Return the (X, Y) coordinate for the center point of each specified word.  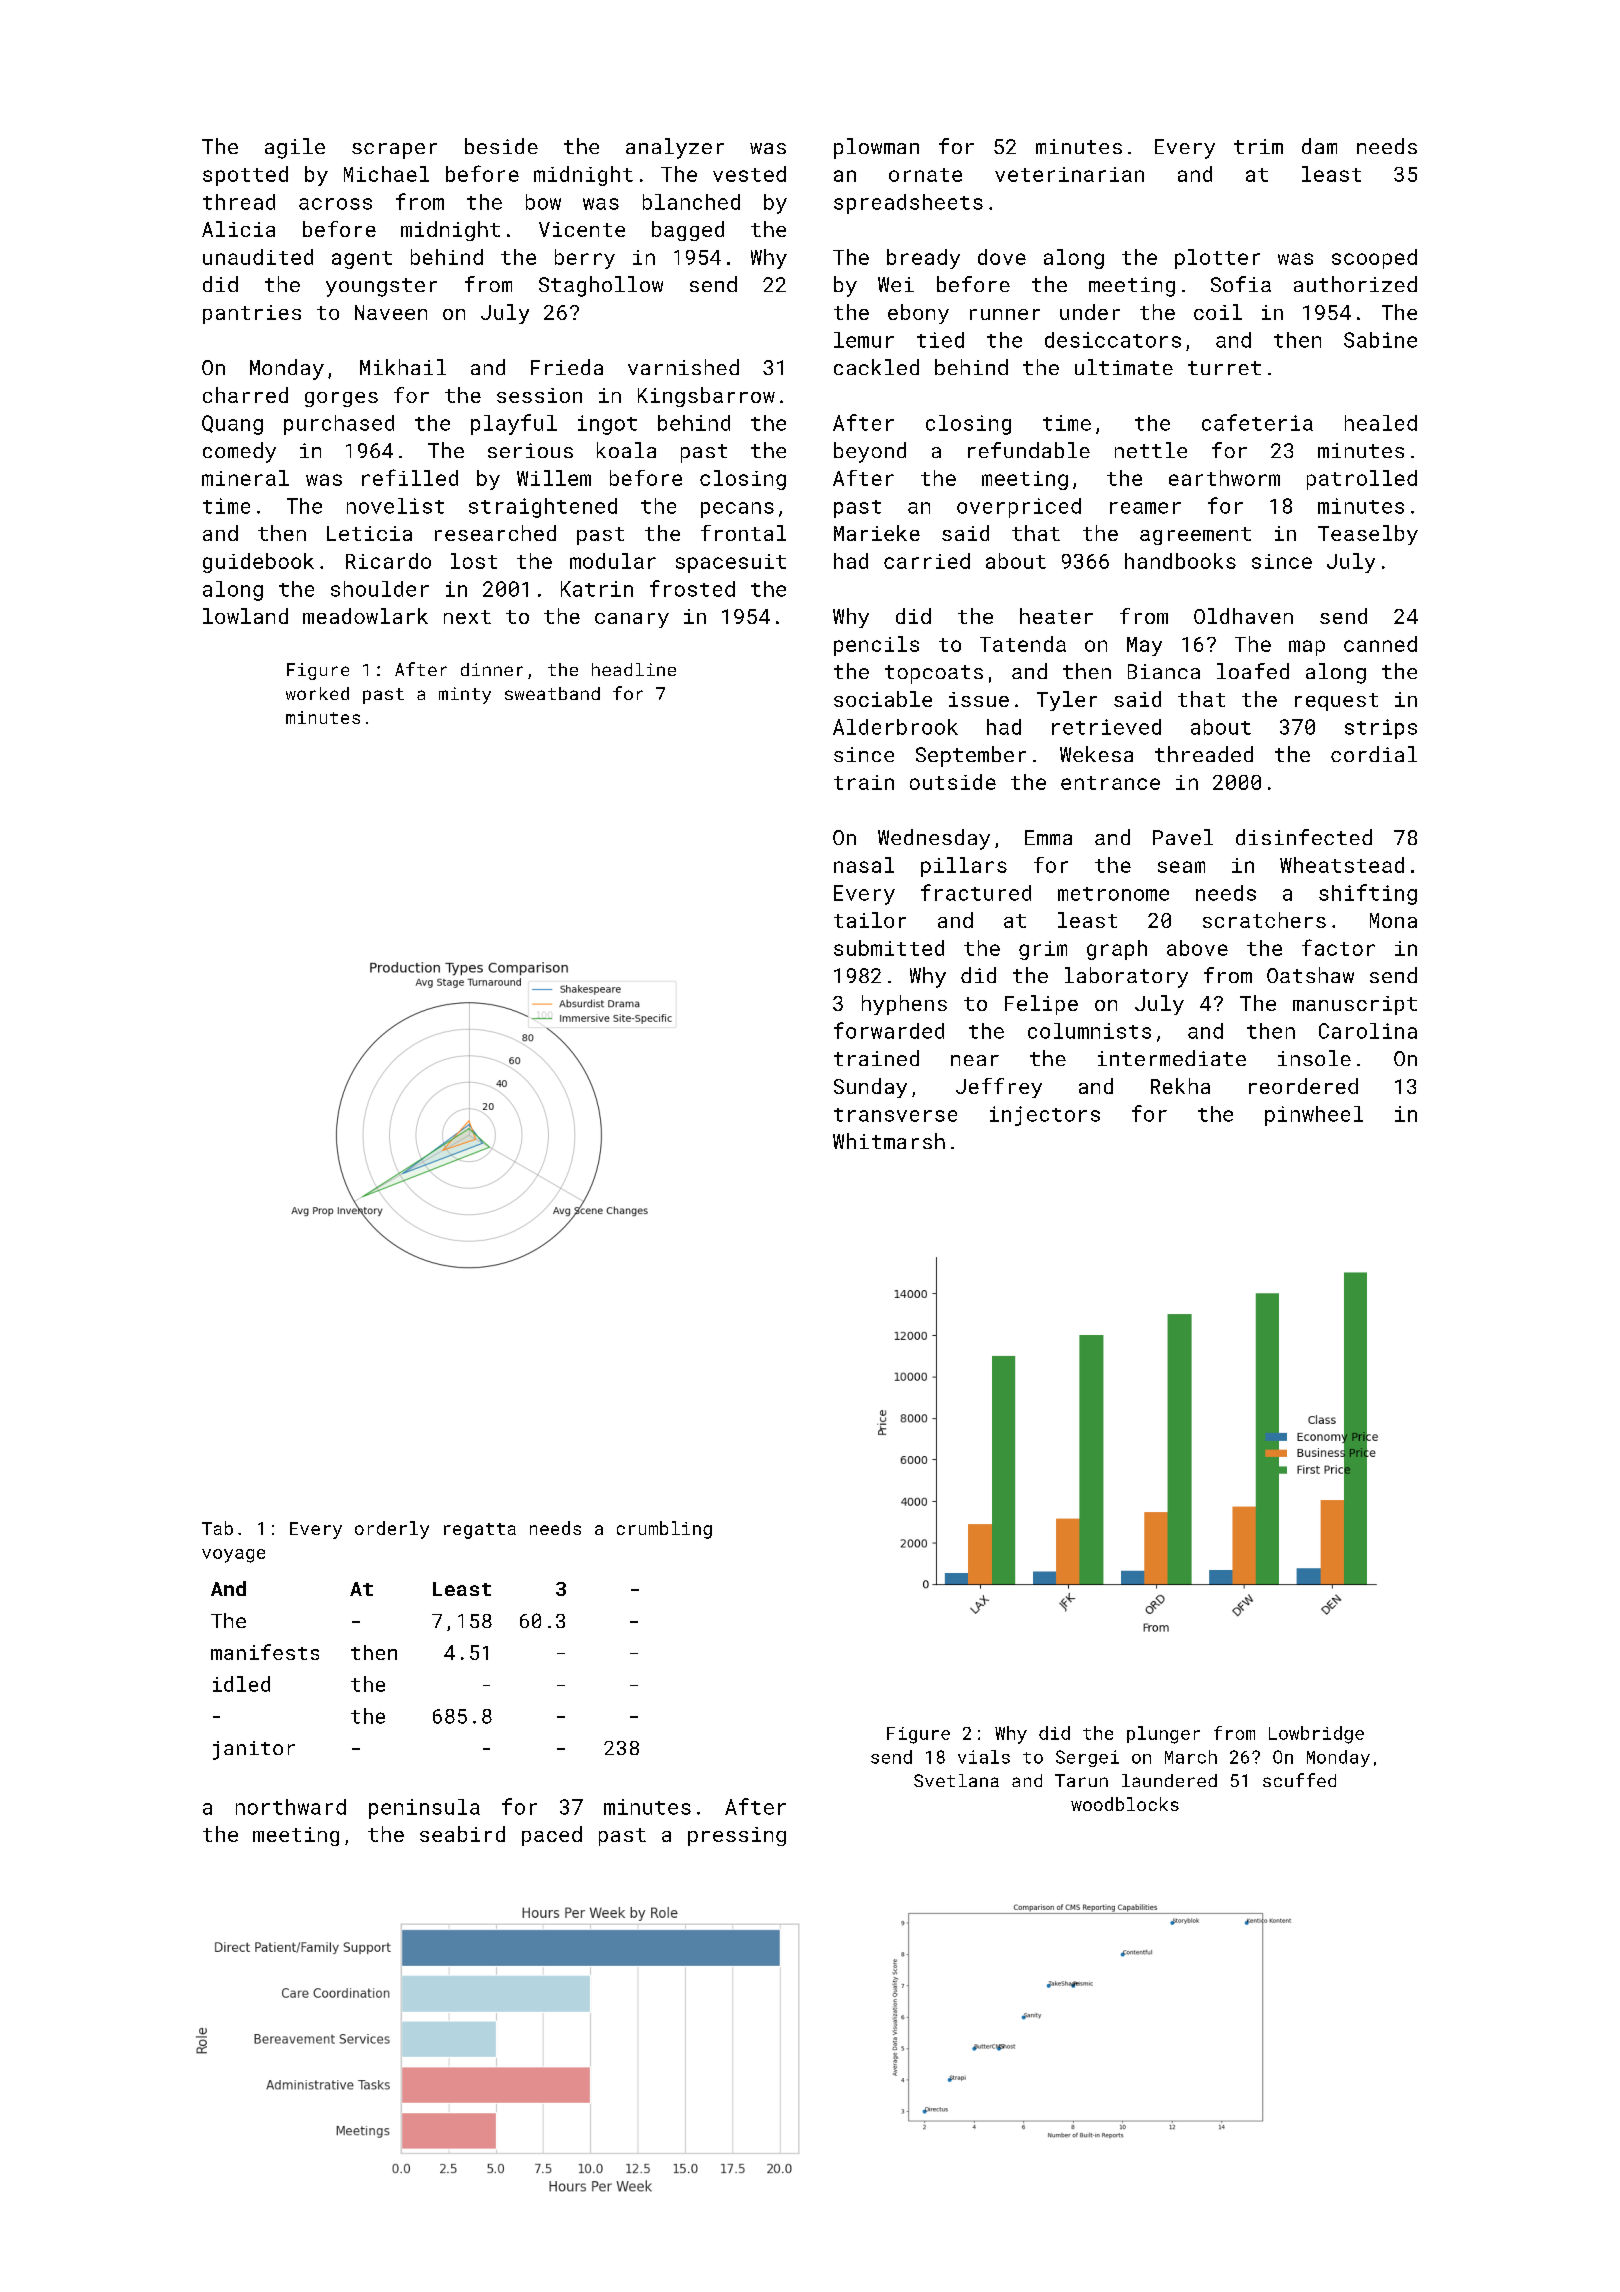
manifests (265, 1652)
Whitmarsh (889, 1141)
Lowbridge (1316, 1735)
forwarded (889, 1030)
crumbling (664, 1530)
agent (362, 260)
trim (1258, 146)
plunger (1163, 1735)
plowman (876, 148)
